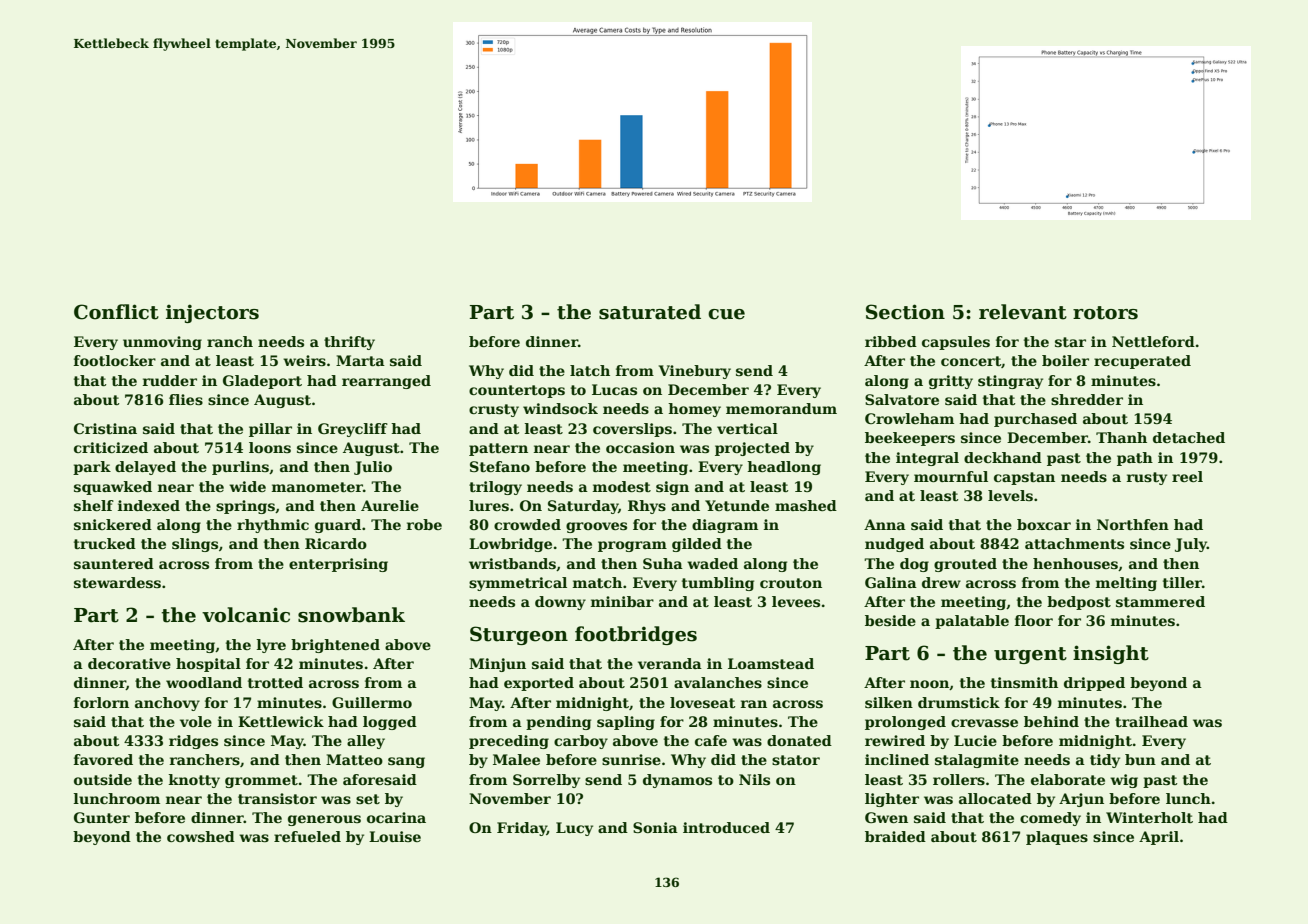 This screenshot has width=1308, height=924. I want to click on Gunter, so click(102, 817).
